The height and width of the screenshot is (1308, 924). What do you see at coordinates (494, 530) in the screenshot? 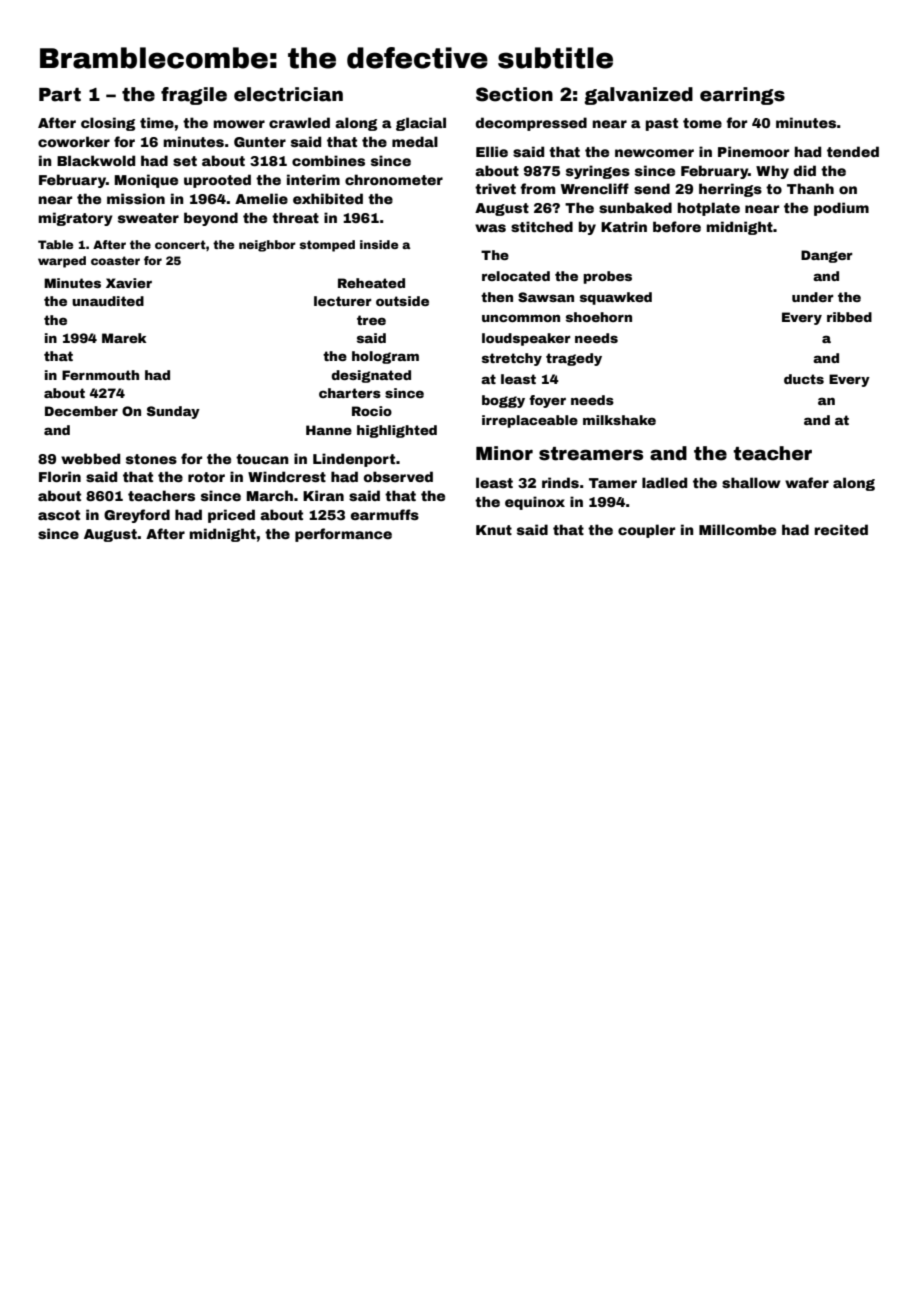
I see `Knut` at bounding box center [494, 530].
